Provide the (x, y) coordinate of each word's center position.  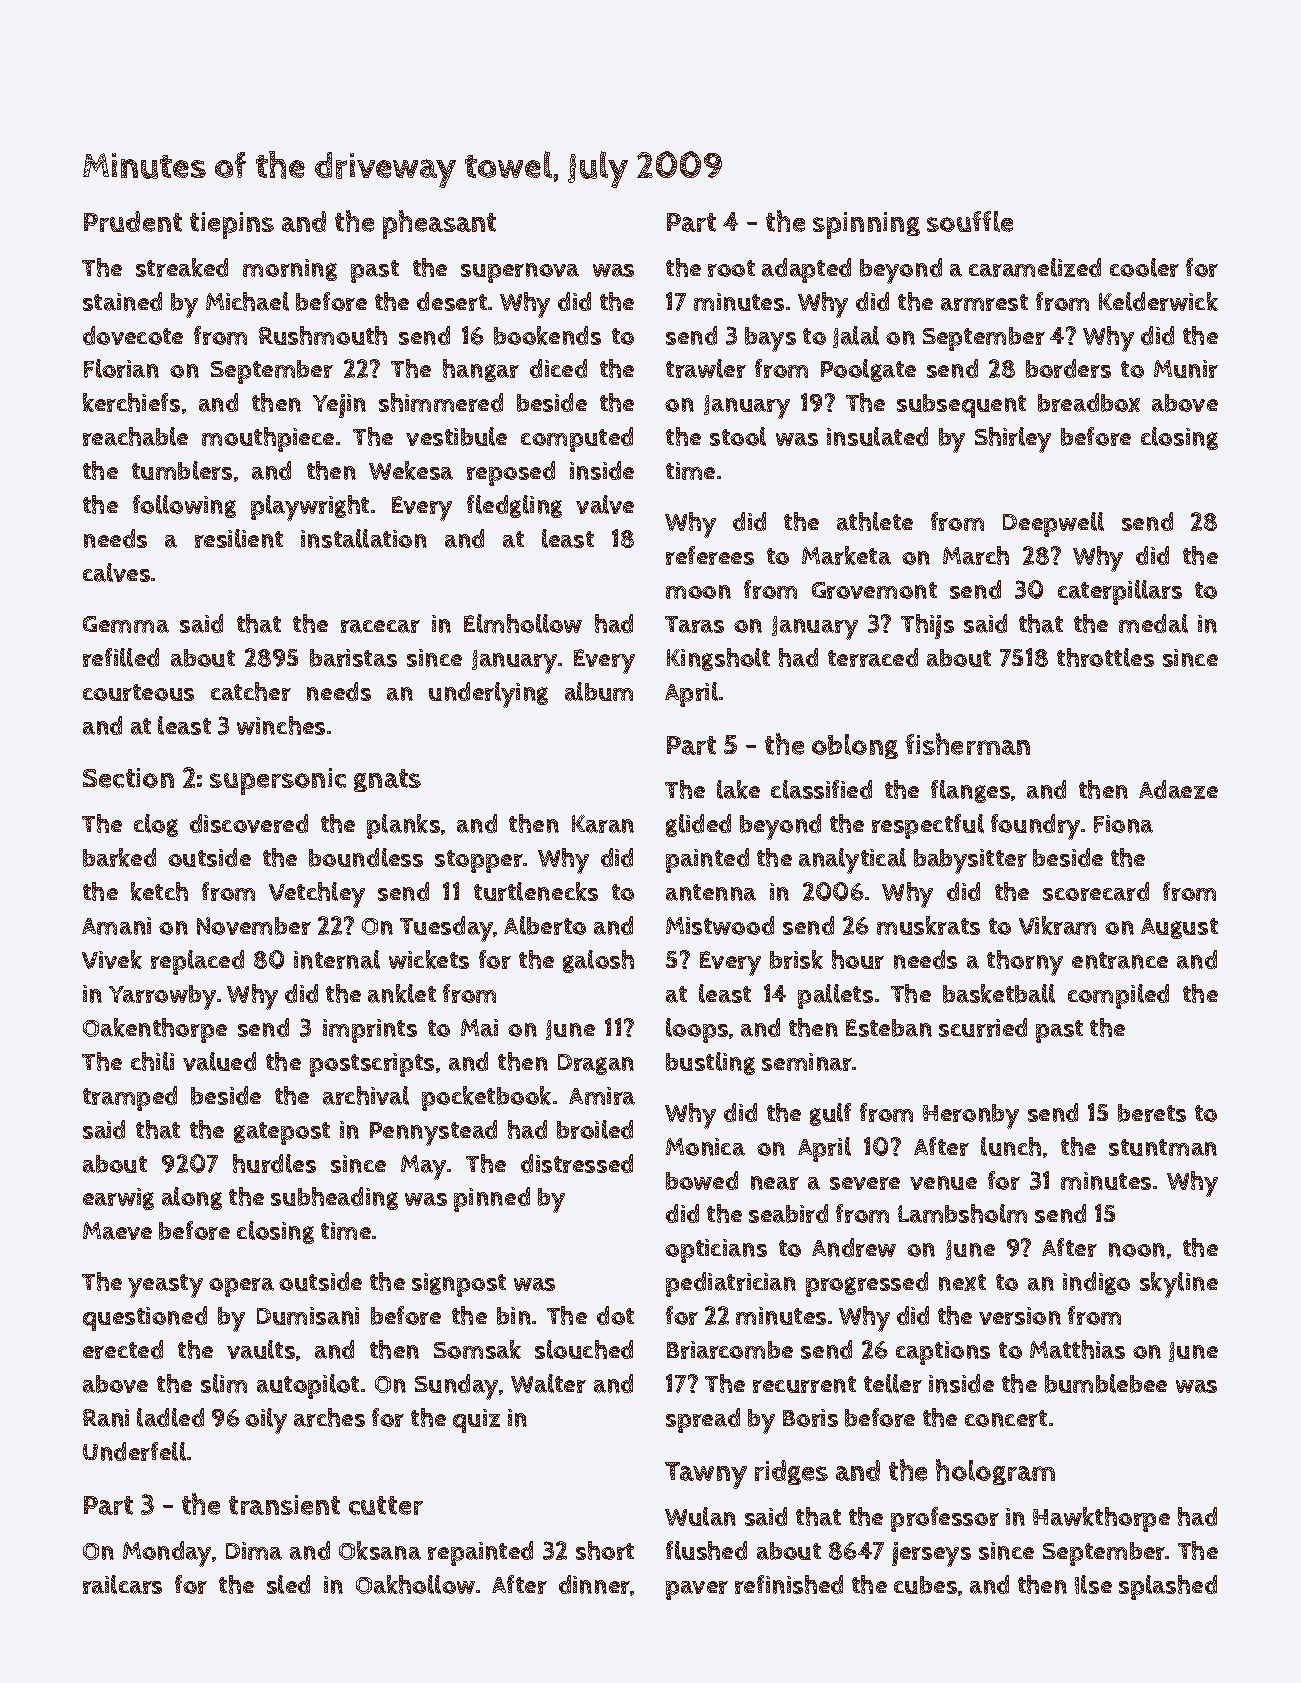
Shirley (1013, 440)
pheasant (439, 224)
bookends (547, 335)
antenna (711, 892)
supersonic (278, 781)
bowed (702, 1180)
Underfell (134, 1451)
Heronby (971, 1116)
